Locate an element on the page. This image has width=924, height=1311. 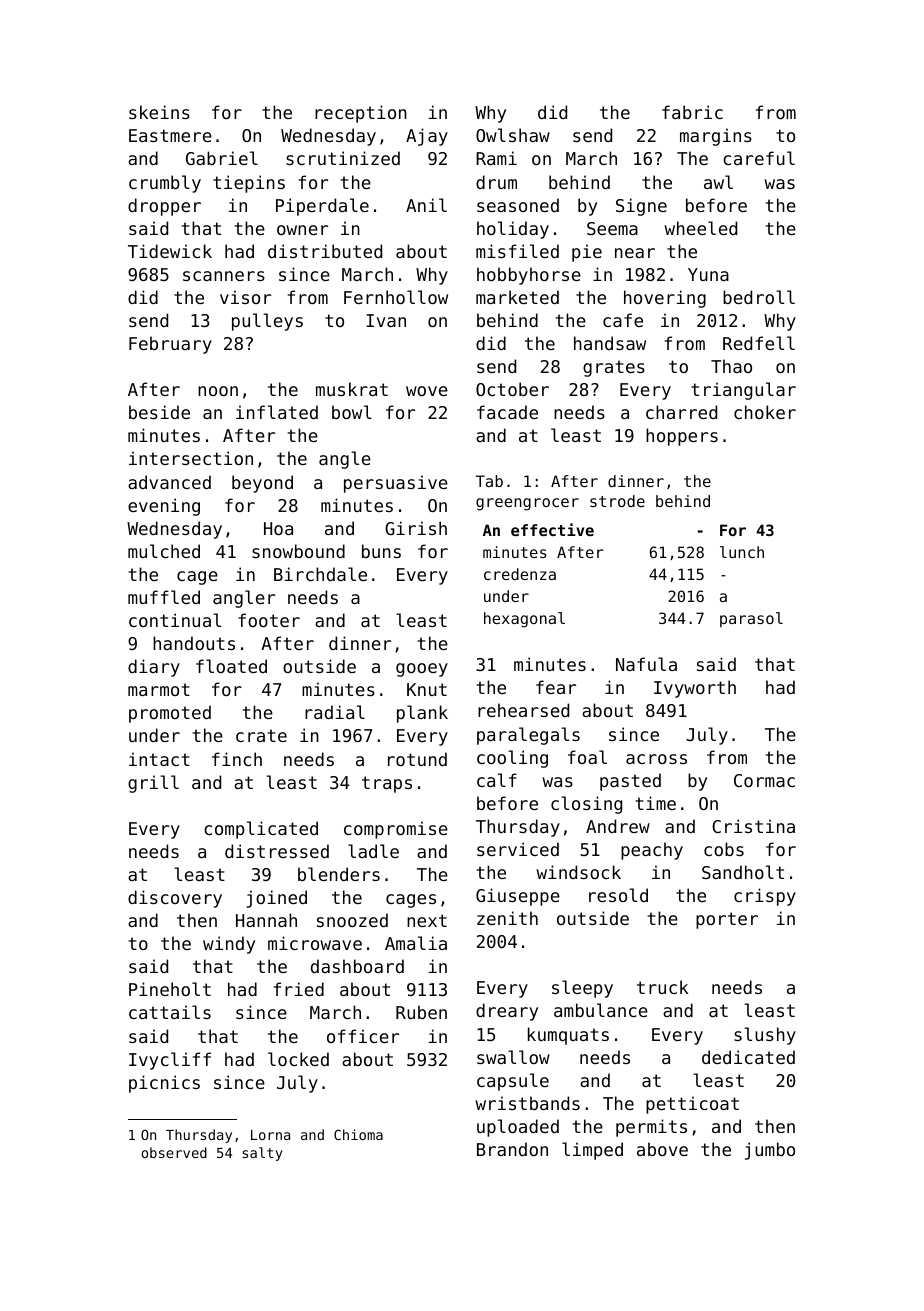
intersection is located at coordinates (191, 458).
